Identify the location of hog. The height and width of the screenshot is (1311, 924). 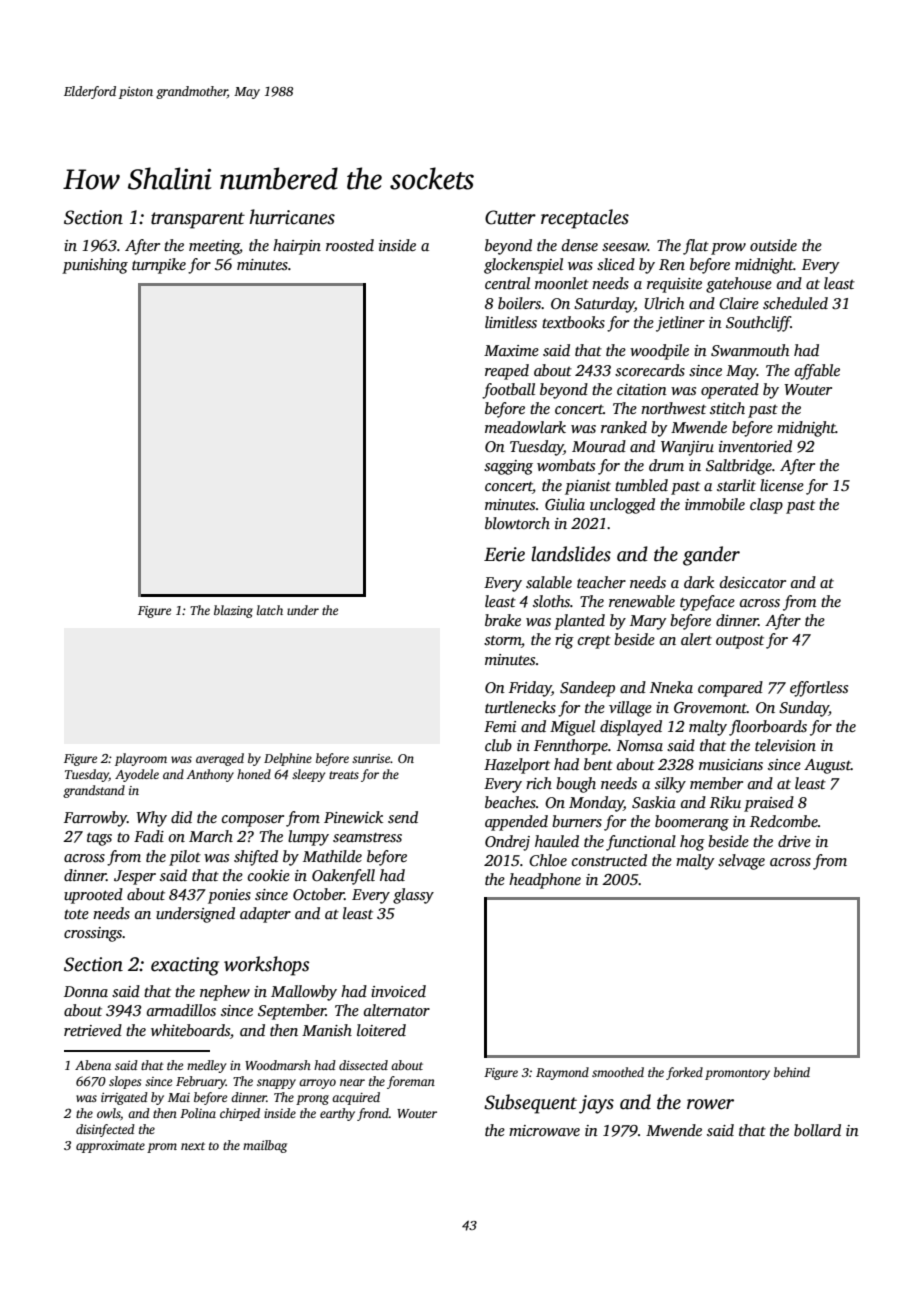
(692, 843).
